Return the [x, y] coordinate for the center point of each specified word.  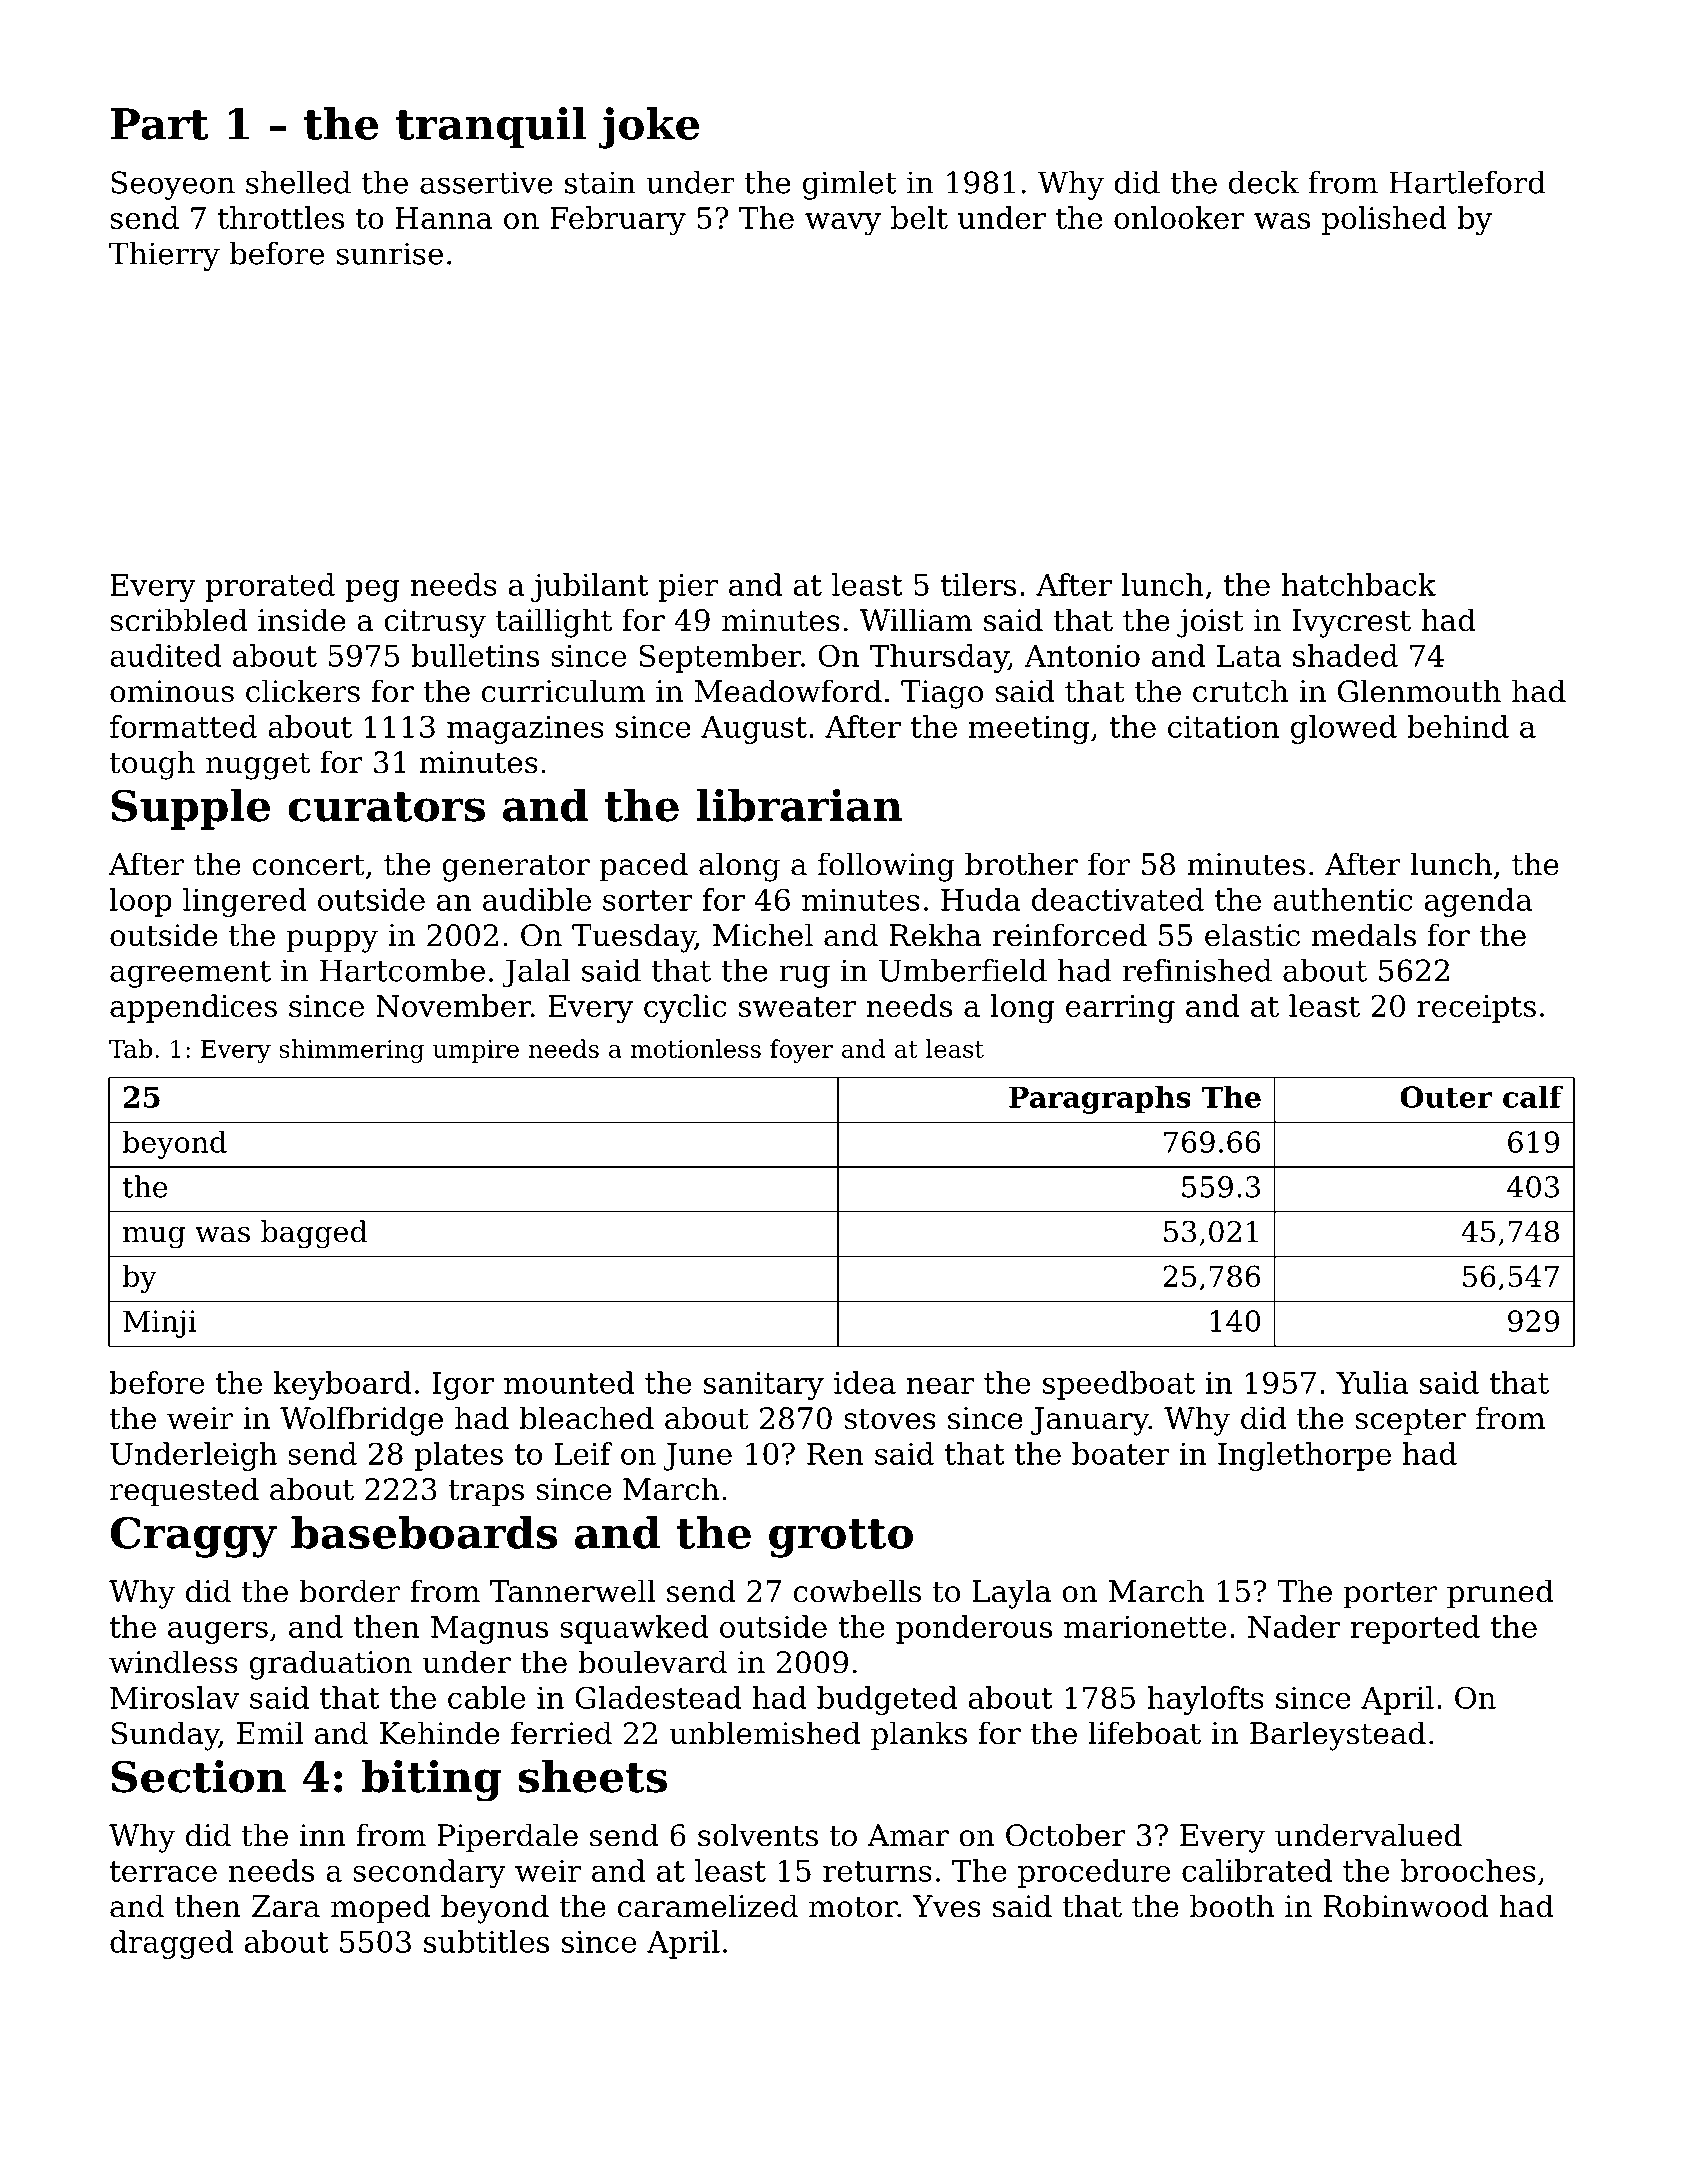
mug [154, 1237]
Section [199, 1776]
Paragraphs [1100, 1100]
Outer [1446, 1097]
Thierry [164, 256]
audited [166, 655]
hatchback [1359, 584]
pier [688, 588]
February [618, 221]
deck [1264, 182]
